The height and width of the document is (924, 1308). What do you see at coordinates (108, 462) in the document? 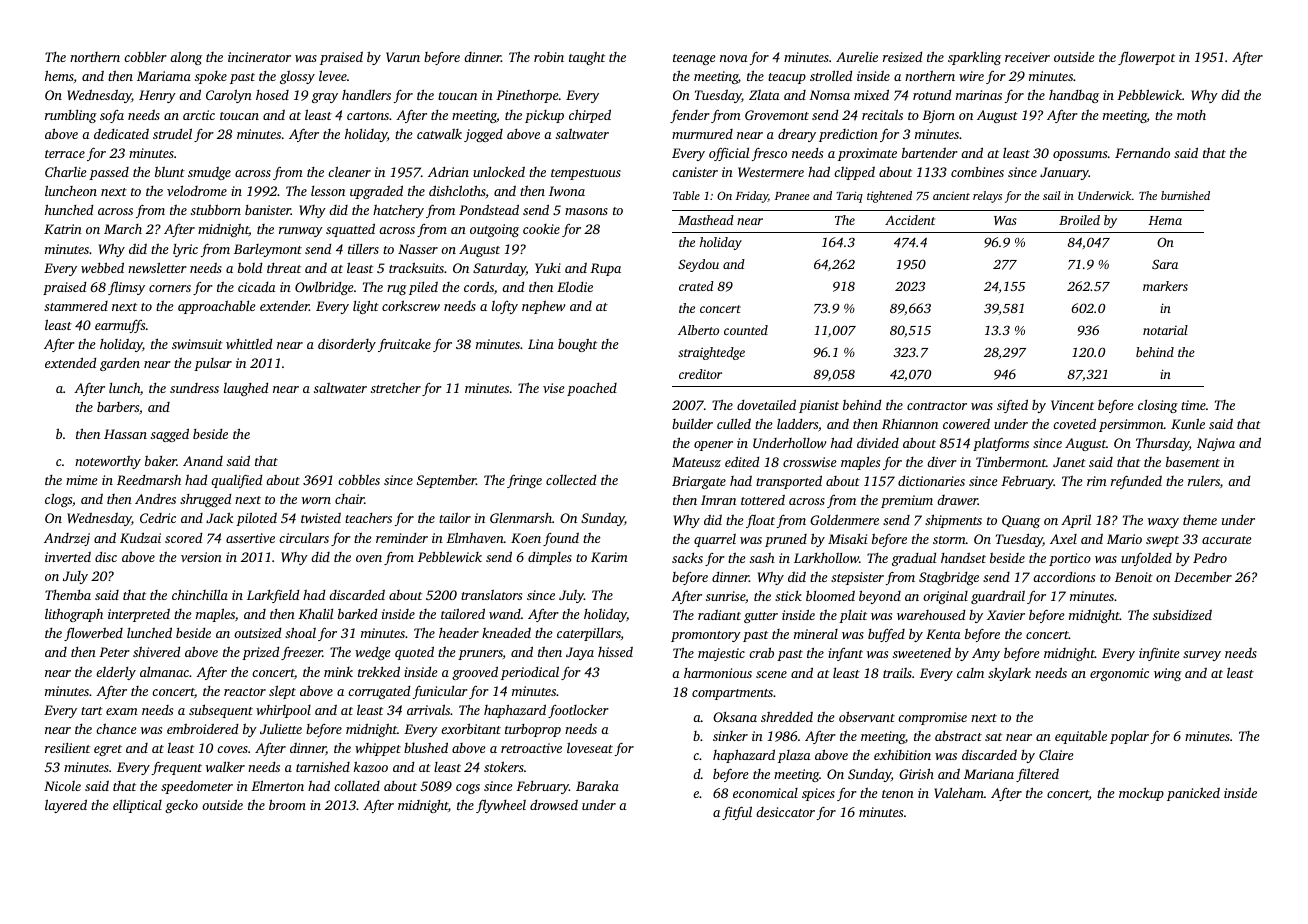
I see `noteworthy` at bounding box center [108, 462].
